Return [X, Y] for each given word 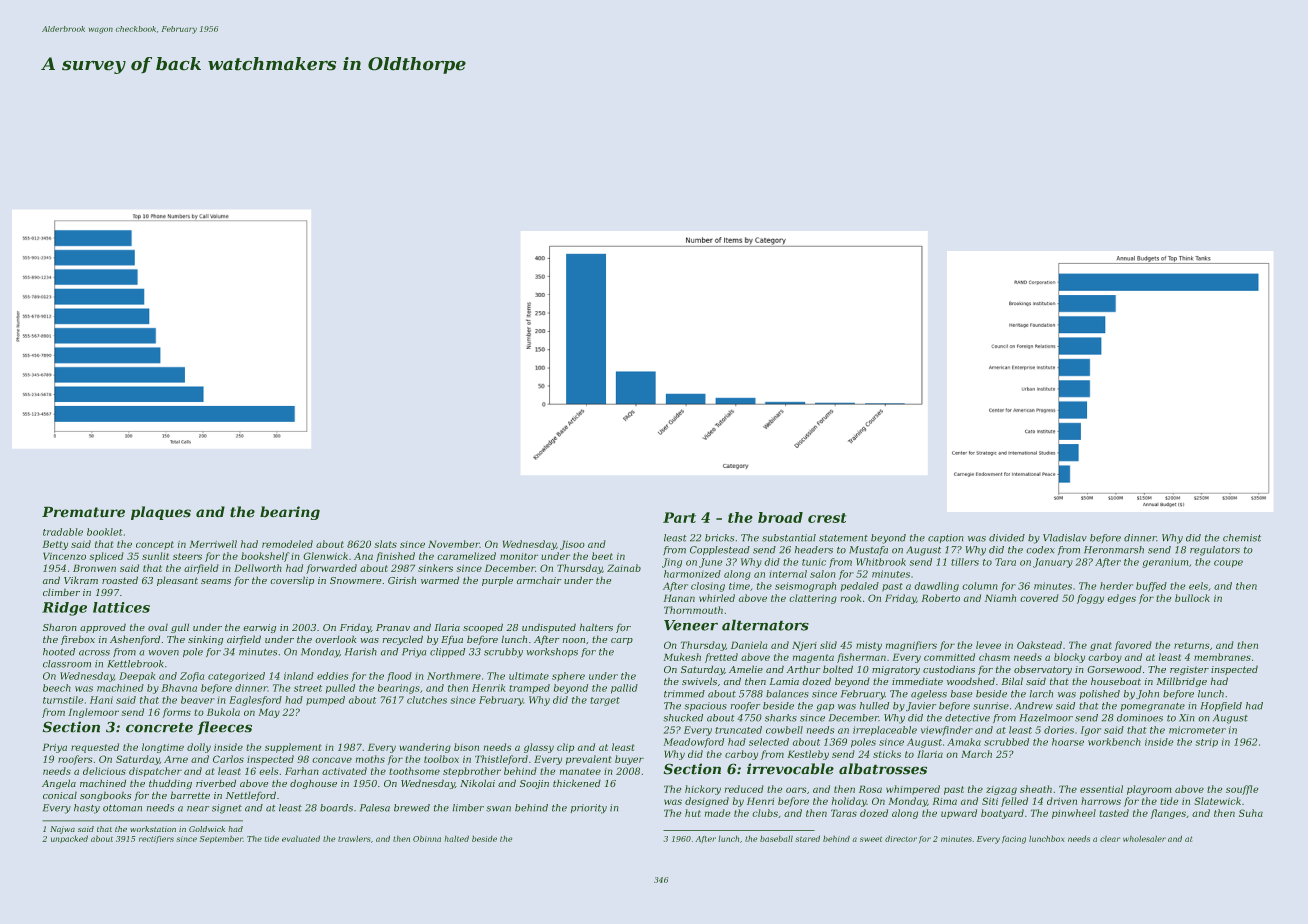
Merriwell [213, 544]
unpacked [69, 839]
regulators [1215, 551]
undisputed [549, 628]
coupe [1228, 564]
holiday [849, 802]
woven [163, 653]
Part [679, 517]
